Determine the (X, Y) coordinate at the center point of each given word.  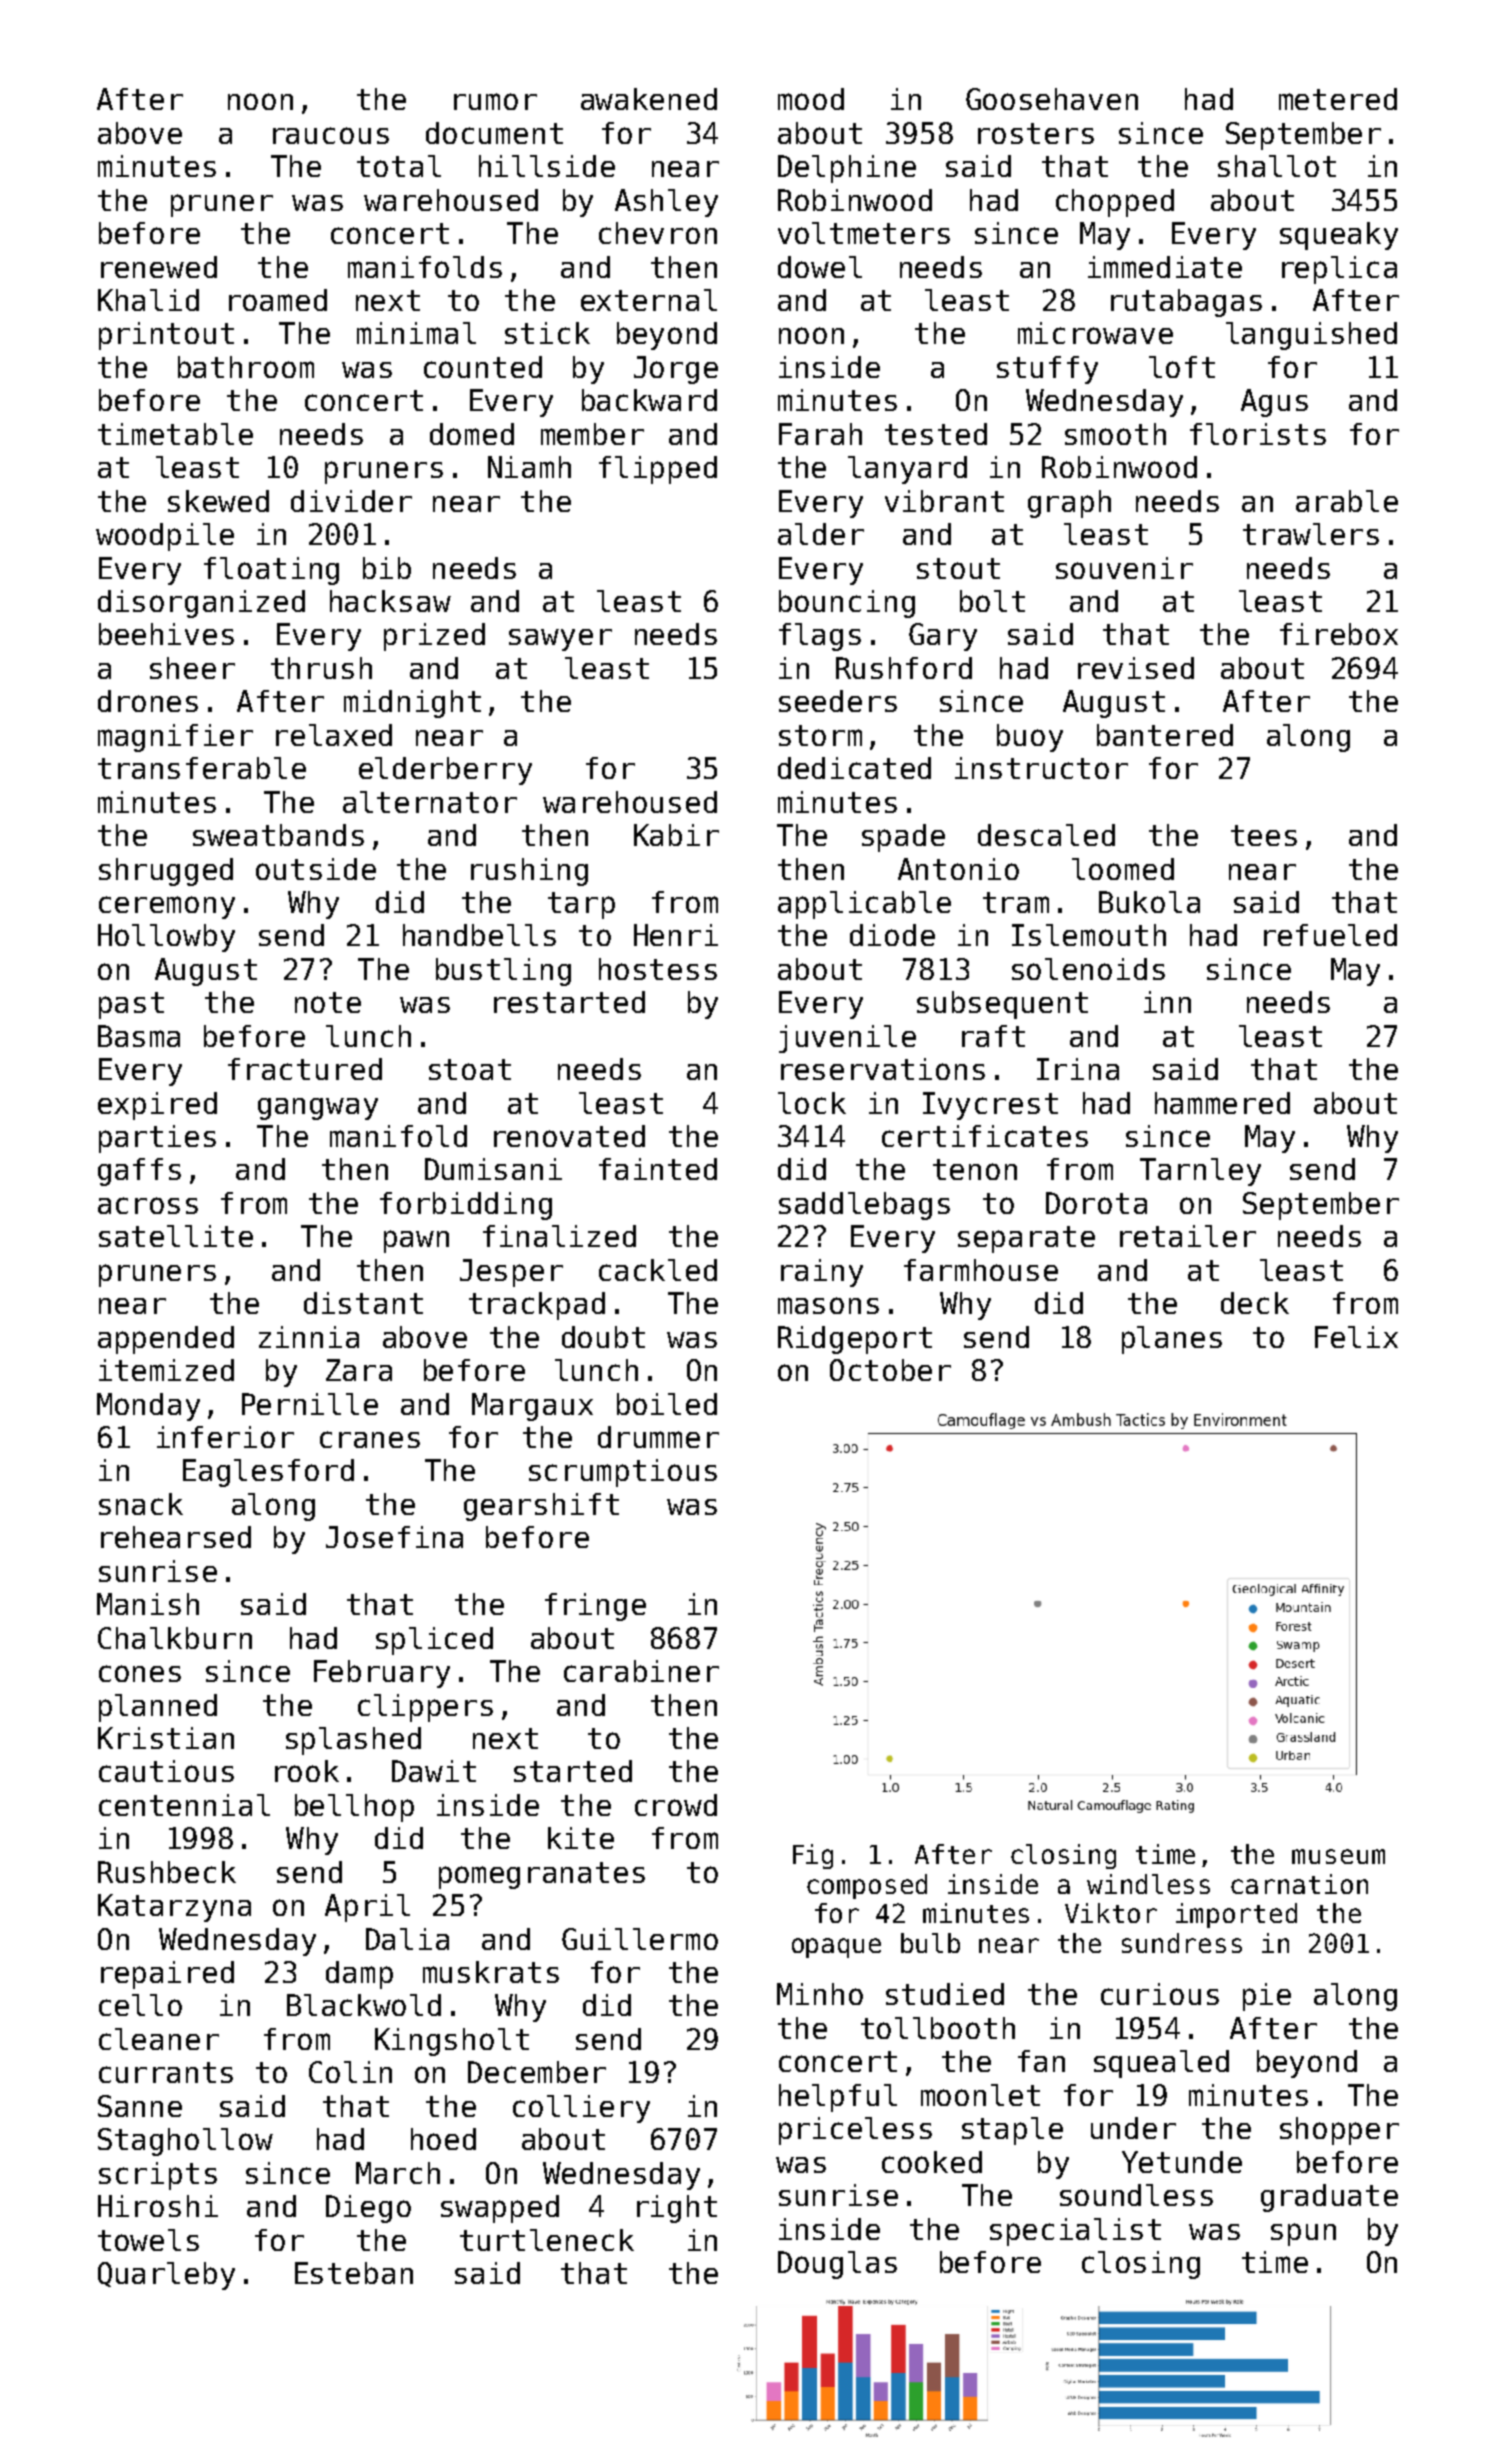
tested (936, 434)
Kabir (676, 835)
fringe (595, 1607)
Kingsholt (452, 2042)
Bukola (1149, 902)
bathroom (246, 367)
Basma (139, 1036)
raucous (331, 135)
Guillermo (640, 1939)
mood (811, 99)
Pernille (310, 1404)
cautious (166, 1771)
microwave (1095, 333)
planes (1172, 1340)
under (1133, 2128)
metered (1338, 99)
